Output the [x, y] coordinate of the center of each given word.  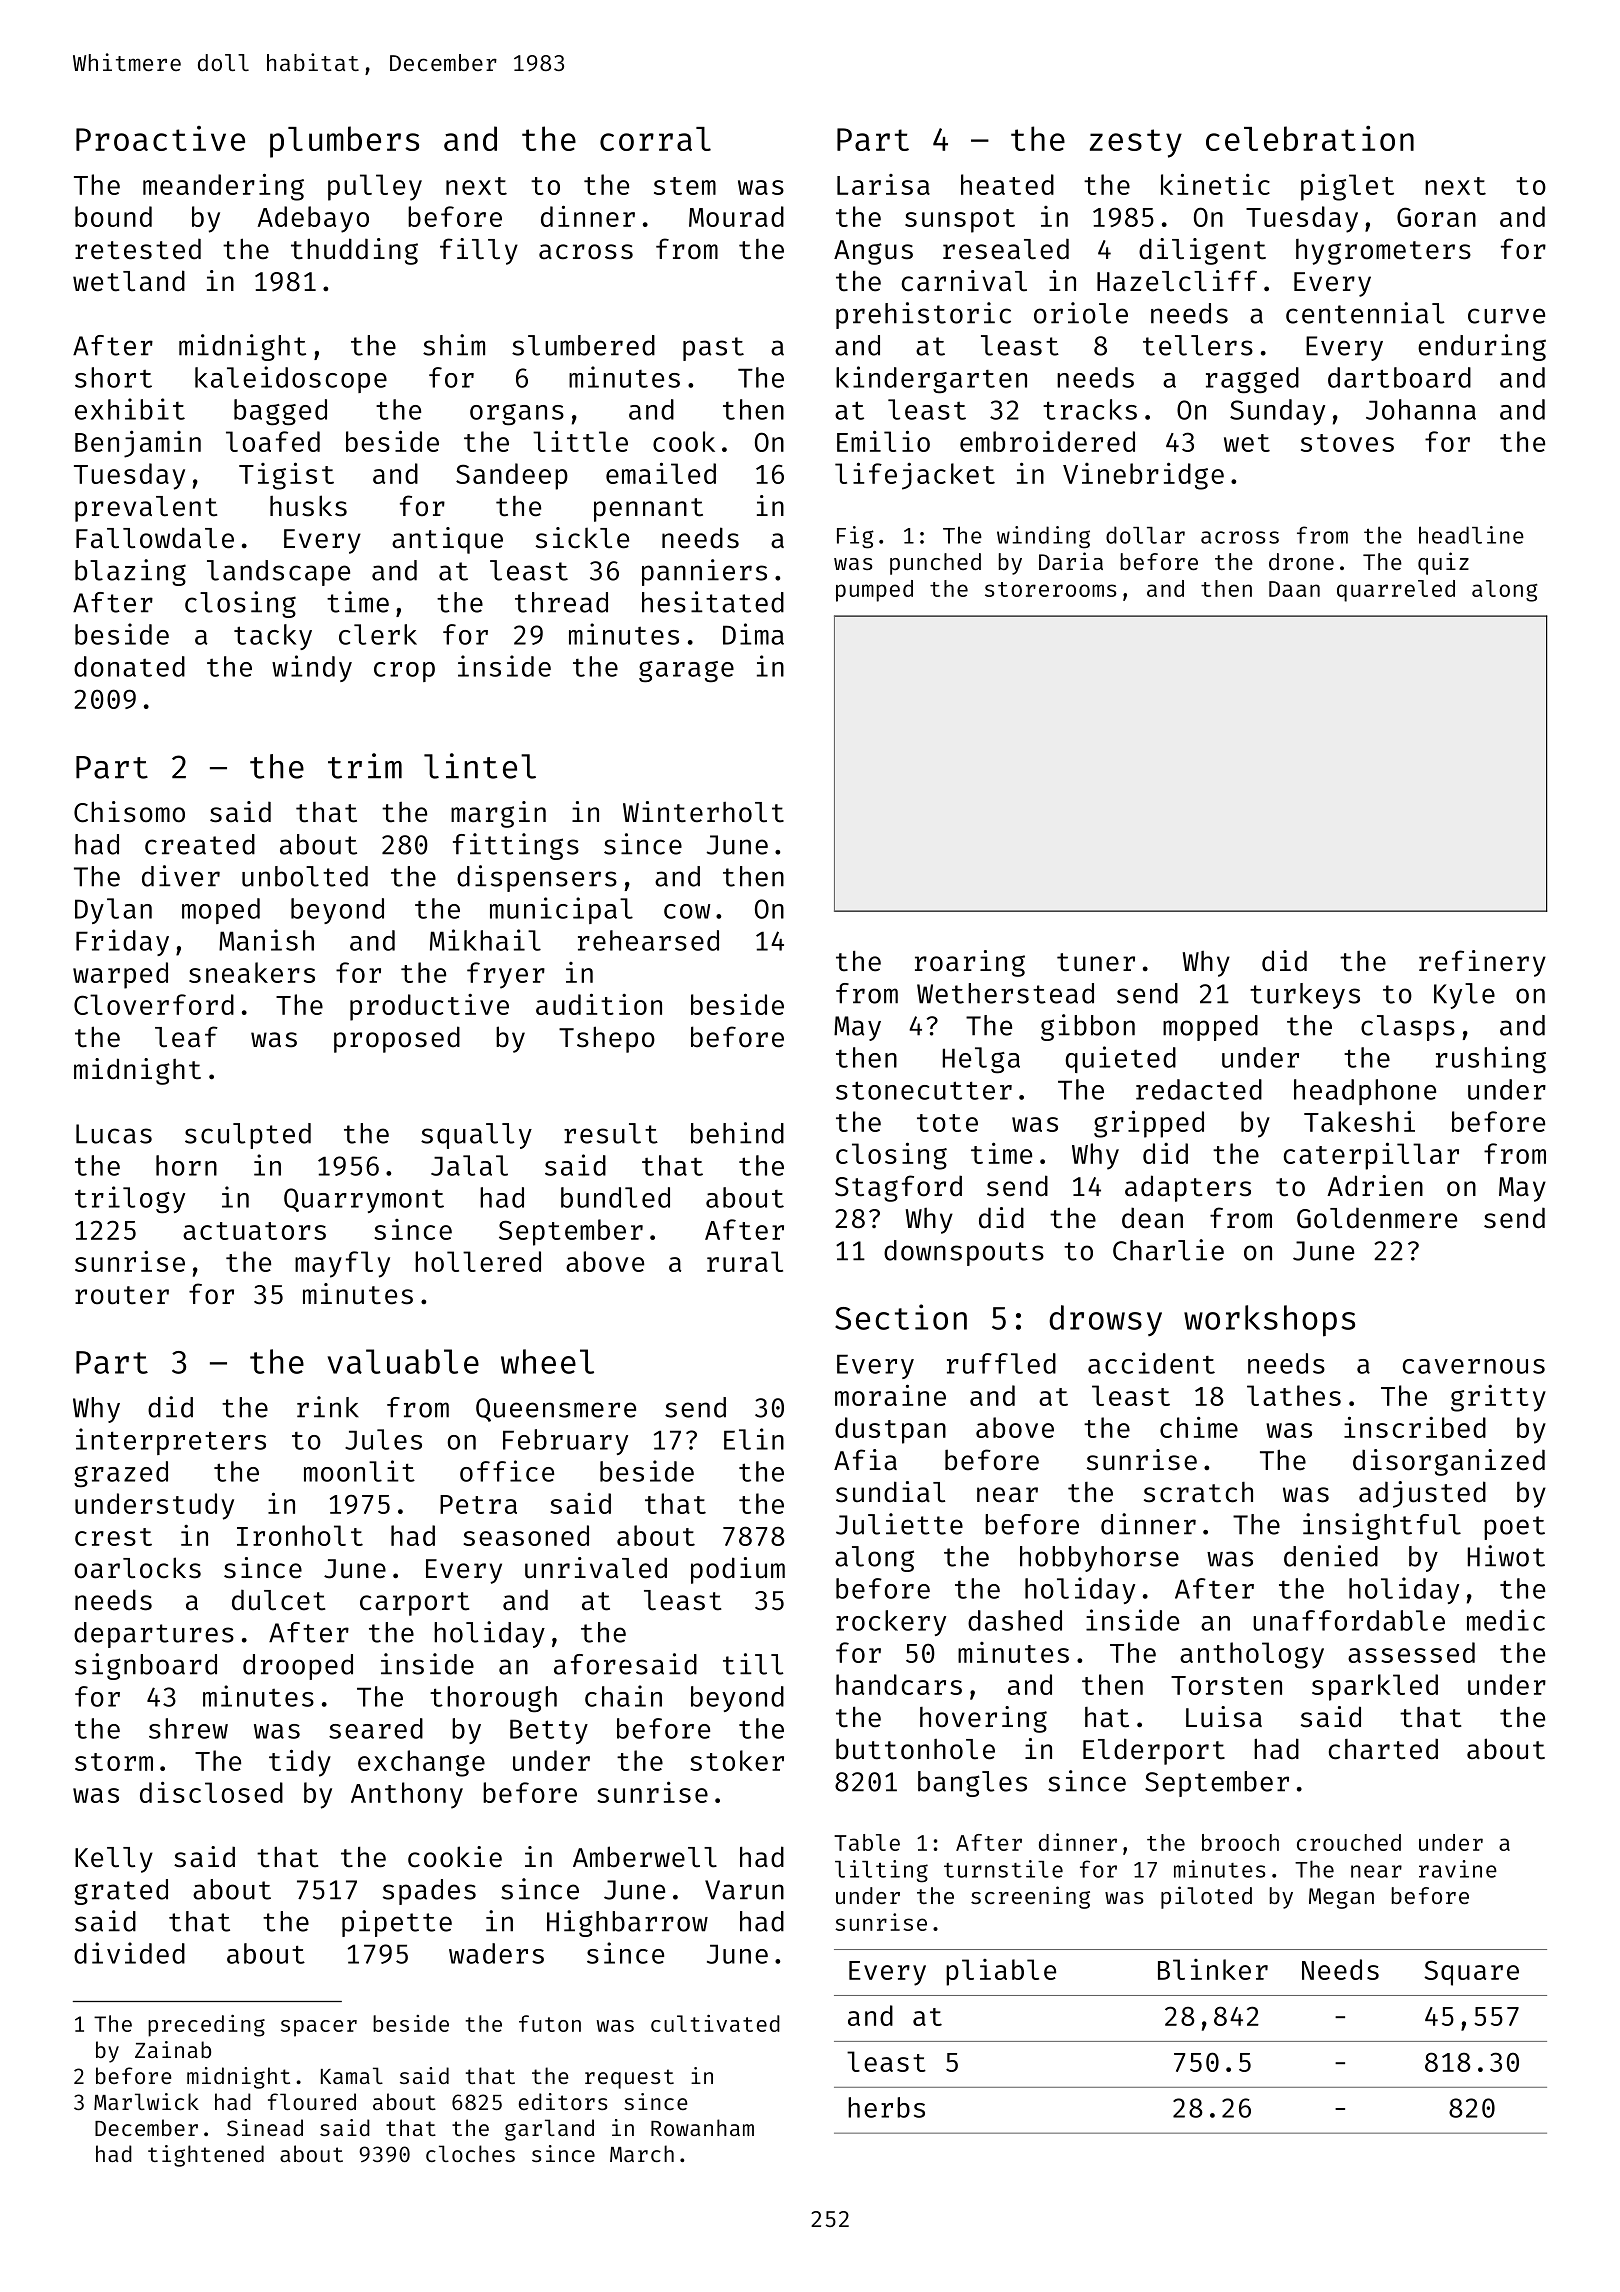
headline [1471, 535]
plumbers [344, 142]
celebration [1310, 138]
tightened [206, 2156]
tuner [1096, 962]
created [200, 844]
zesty [1136, 143]
